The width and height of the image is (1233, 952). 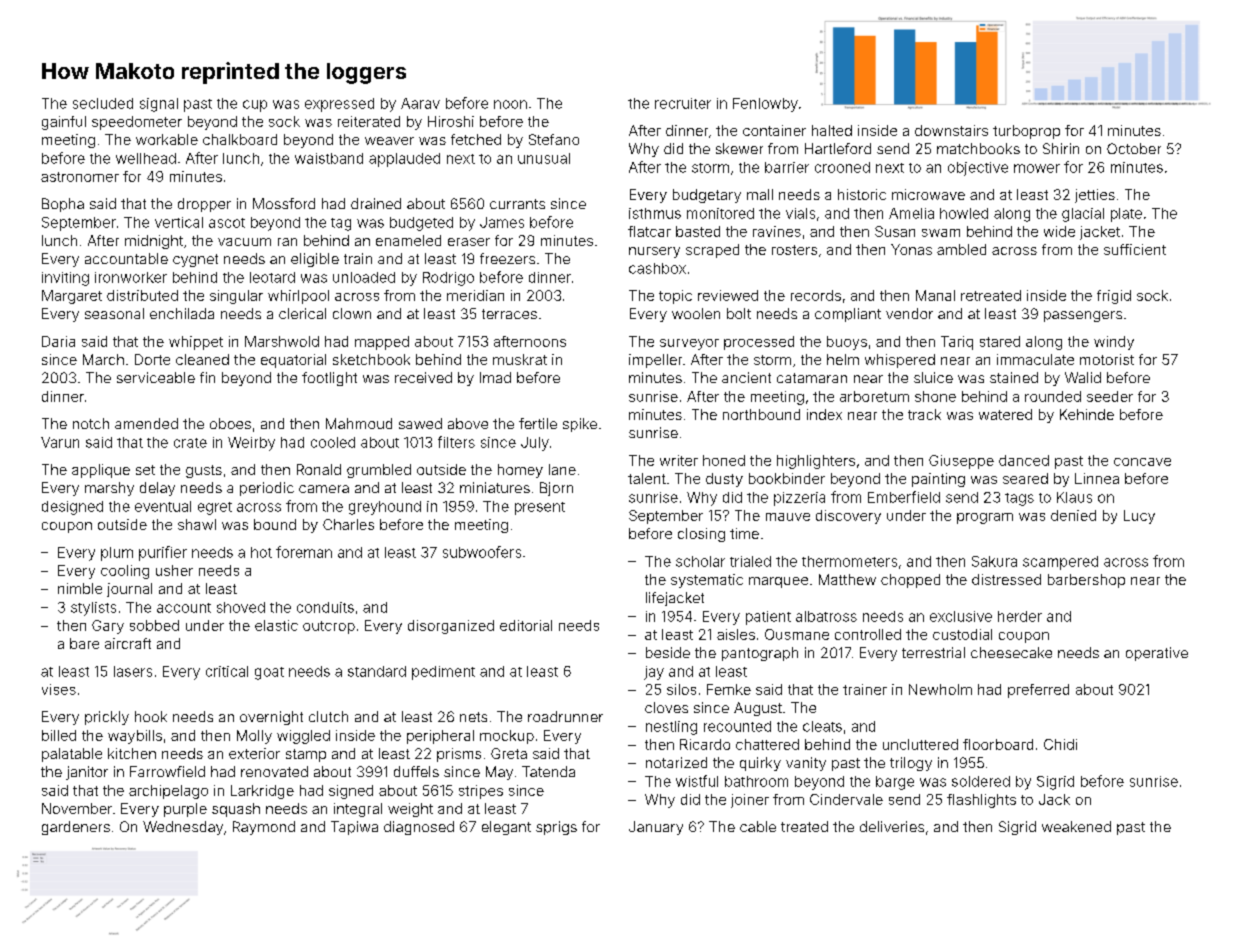 What do you see at coordinates (156, 377) in the image?
I see `serviceable` at bounding box center [156, 377].
